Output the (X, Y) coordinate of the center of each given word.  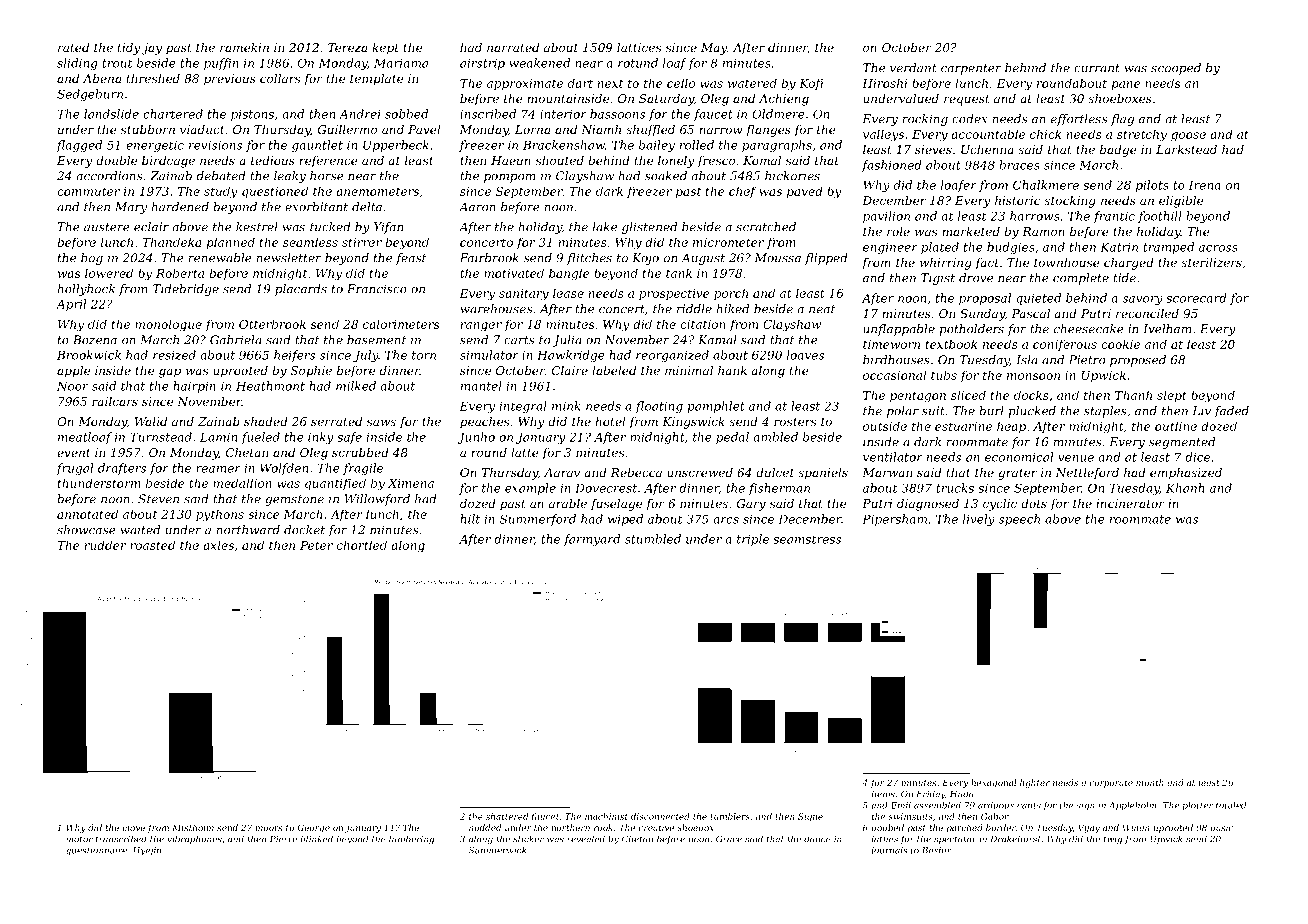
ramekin (244, 47)
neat (822, 309)
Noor (72, 386)
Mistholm (193, 827)
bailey (657, 146)
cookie (1120, 344)
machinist (606, 816)
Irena (1205, 185)
